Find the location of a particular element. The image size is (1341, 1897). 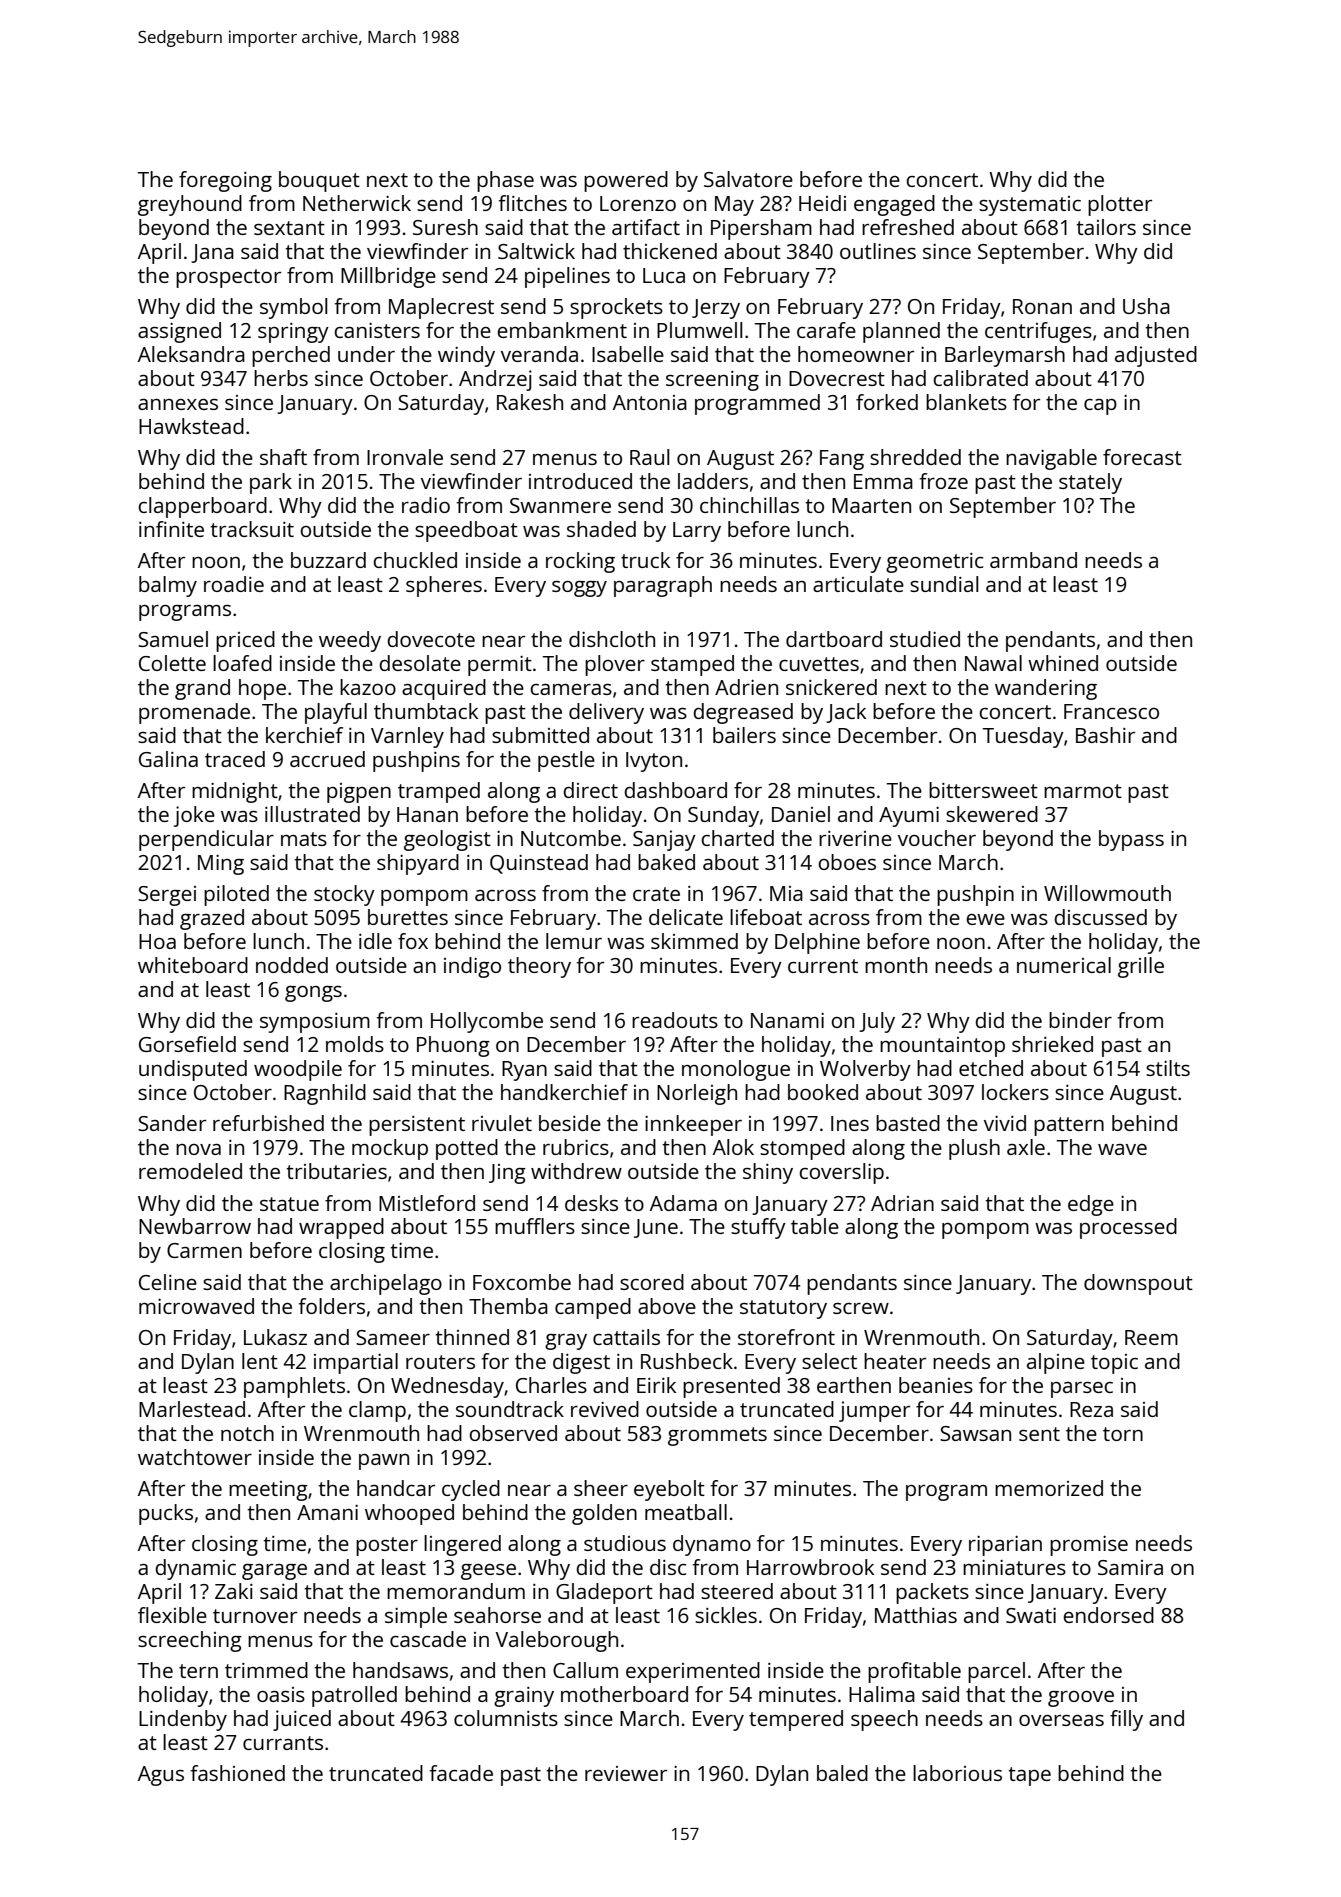

bypass is located at coordinates (1131, 840).
